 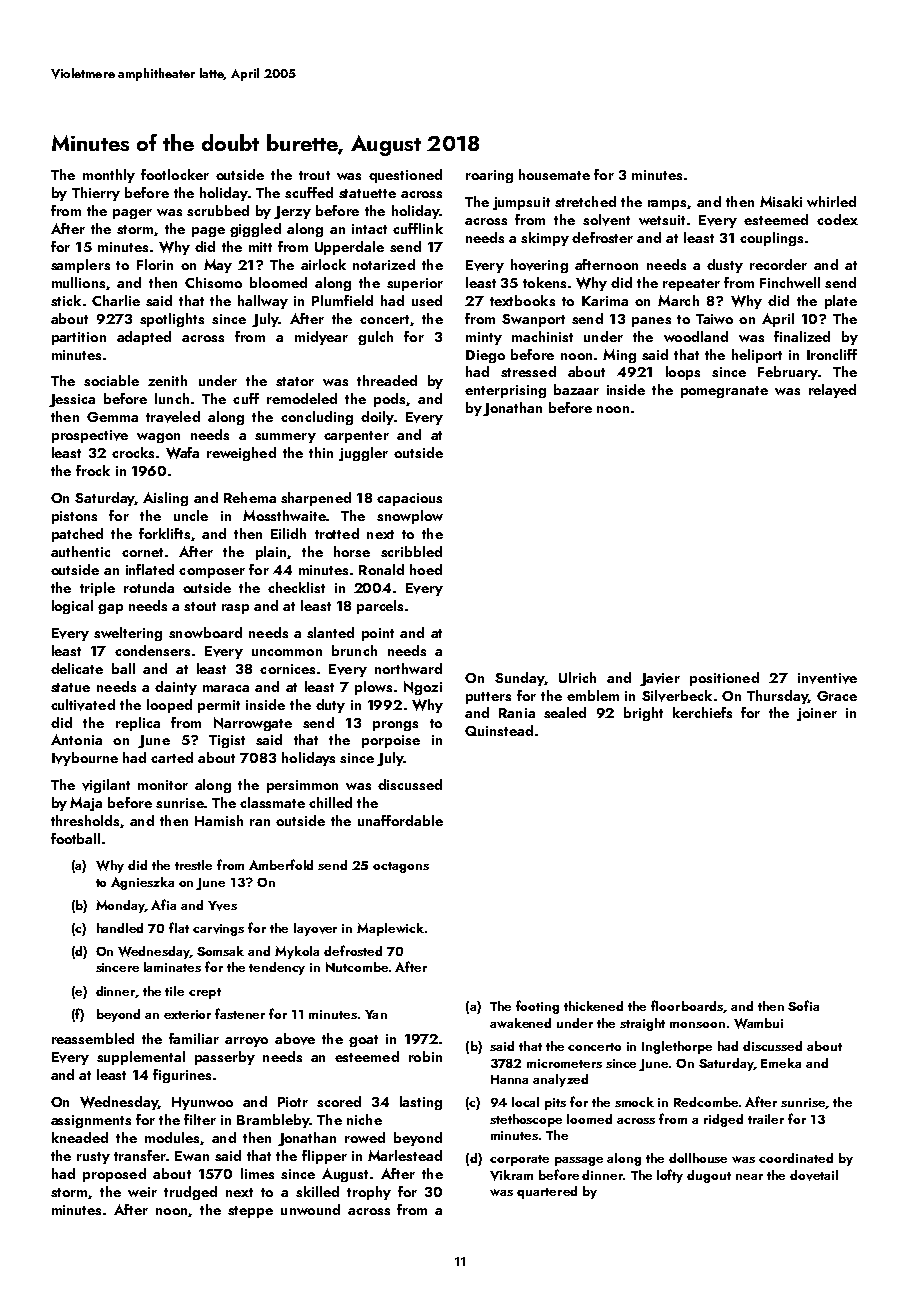 What do you see at coordinates (405, 176) in the page?
I see `questioned` at bounding box center [405, 176].
